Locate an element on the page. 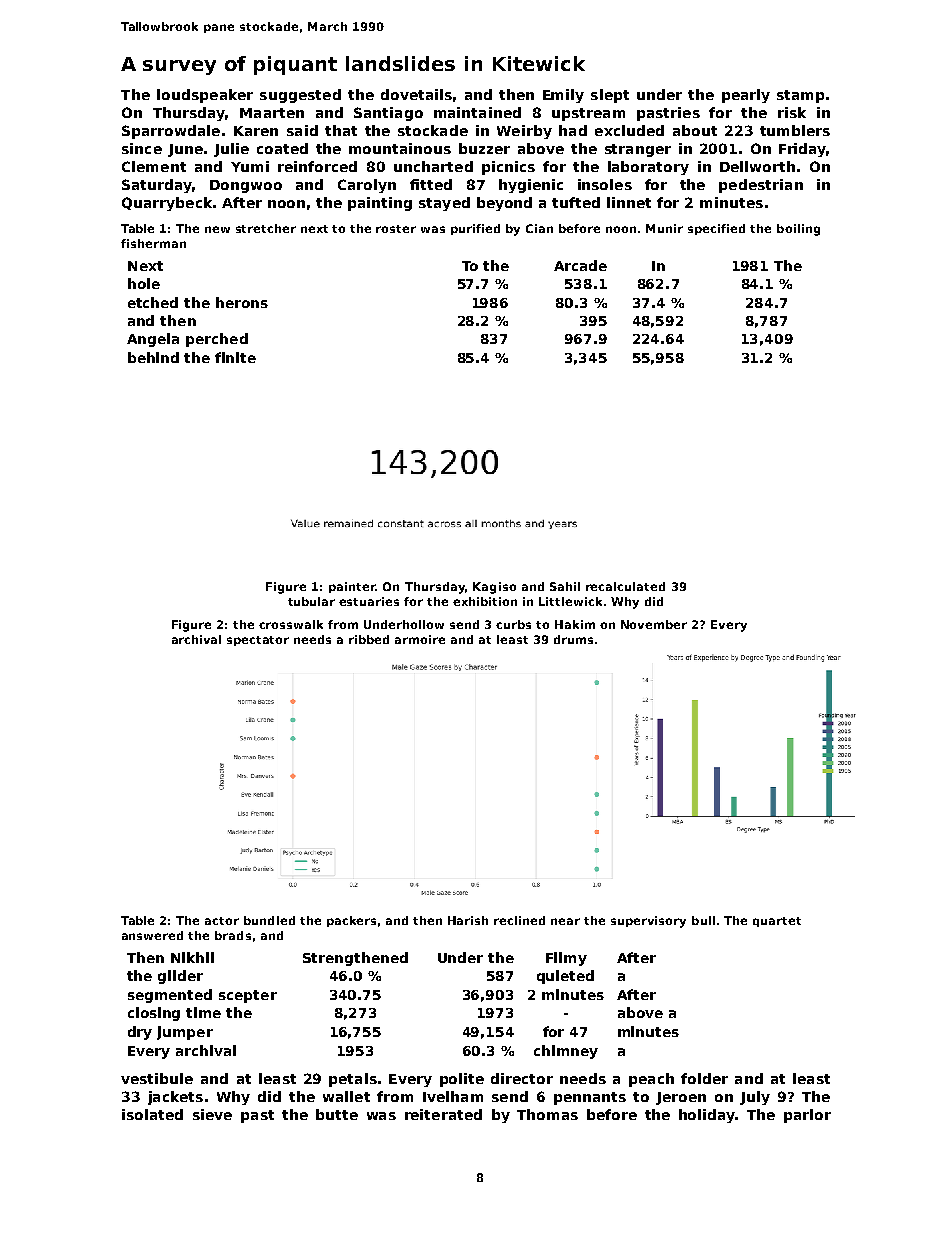 The width and height of the image is (952, 1233). Emily is located at coordinates (563, 96).
